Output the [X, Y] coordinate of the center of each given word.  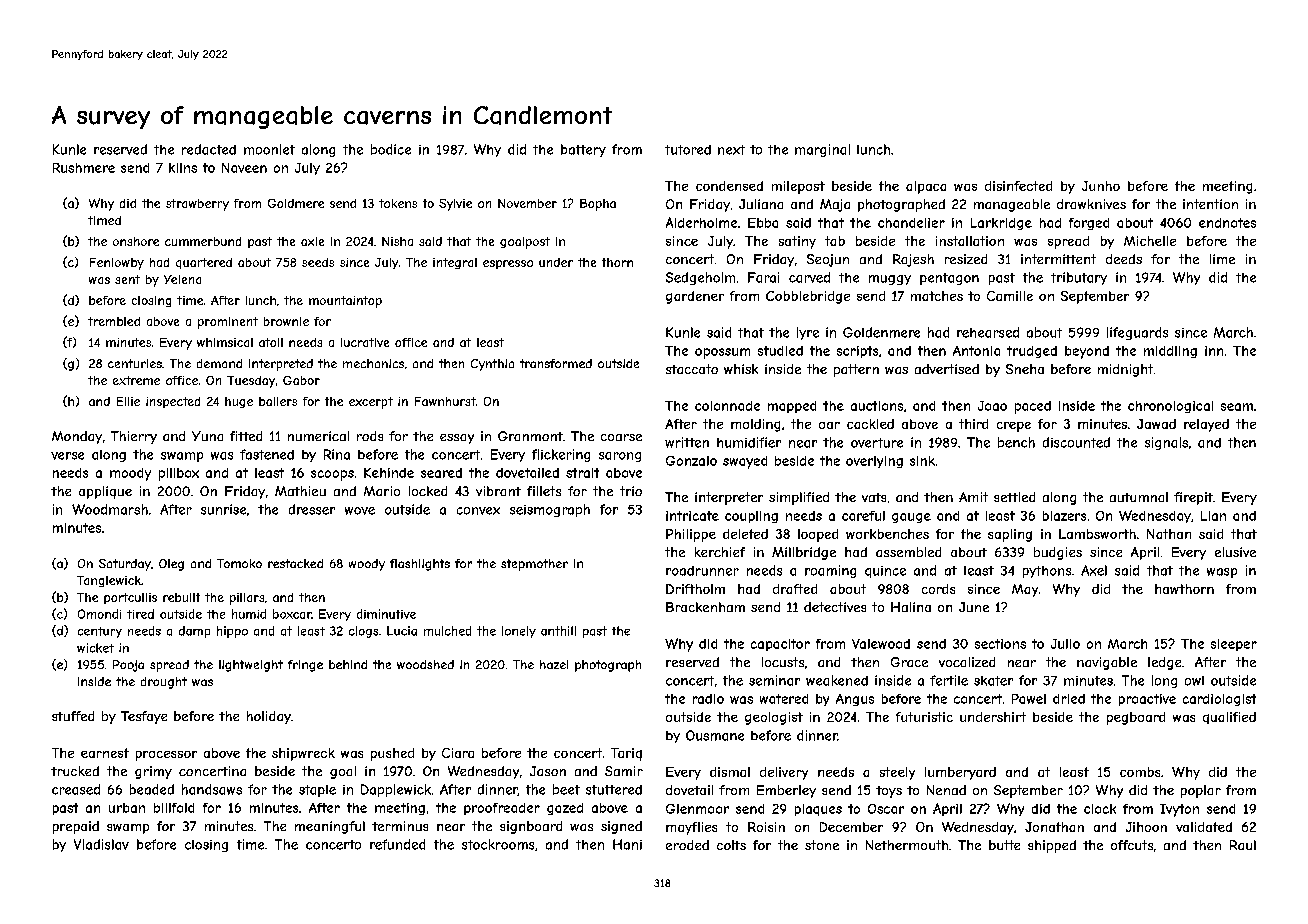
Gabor [301, 380]
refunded [397, 844]
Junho [1101, 186]
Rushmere [84, 168]
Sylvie [455, 205]
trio [631, 491]
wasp [1222, 573]
